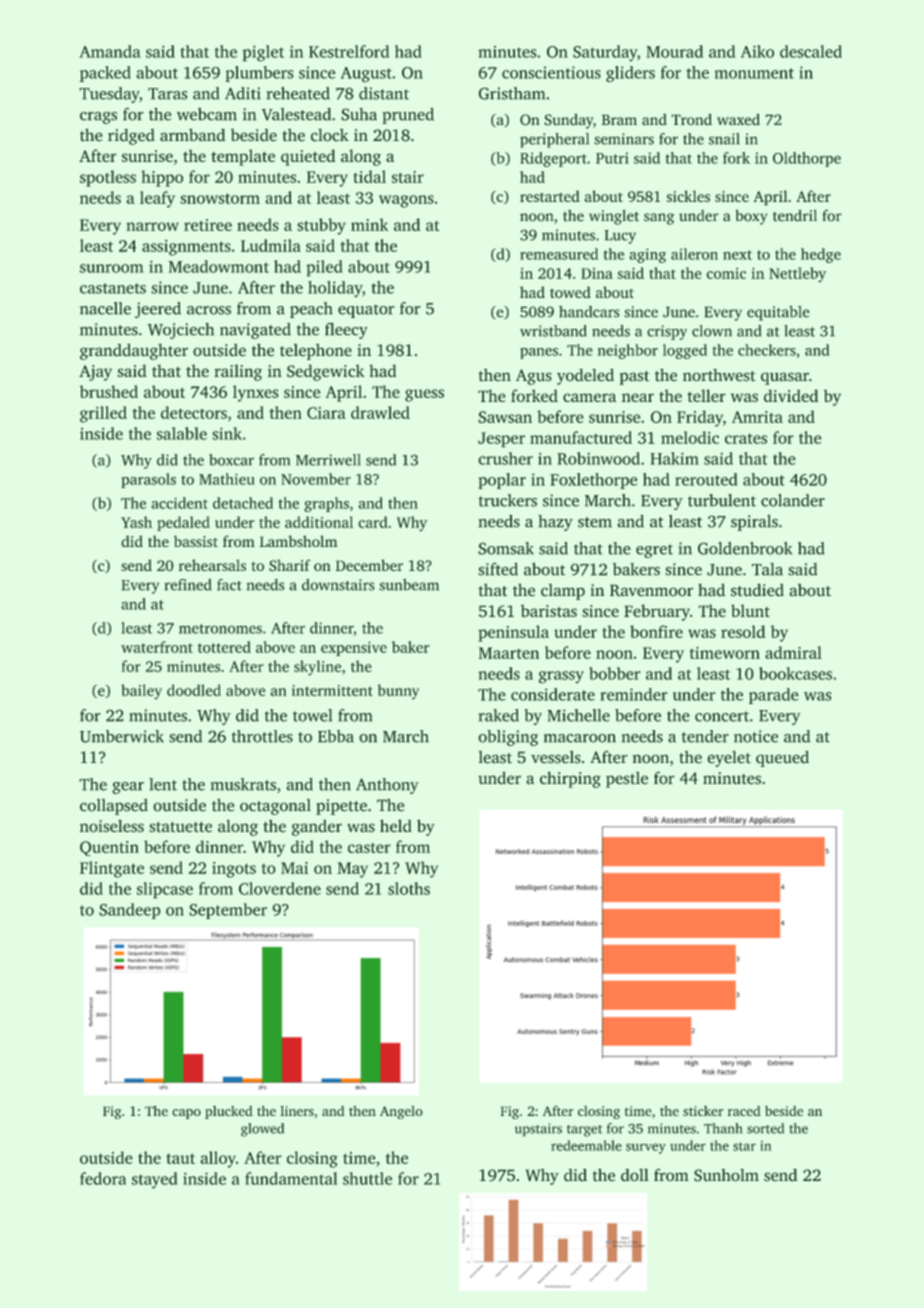  Describe the element at coordinates (387, 786) in the screenshot. I see `Anthony` at that location.
